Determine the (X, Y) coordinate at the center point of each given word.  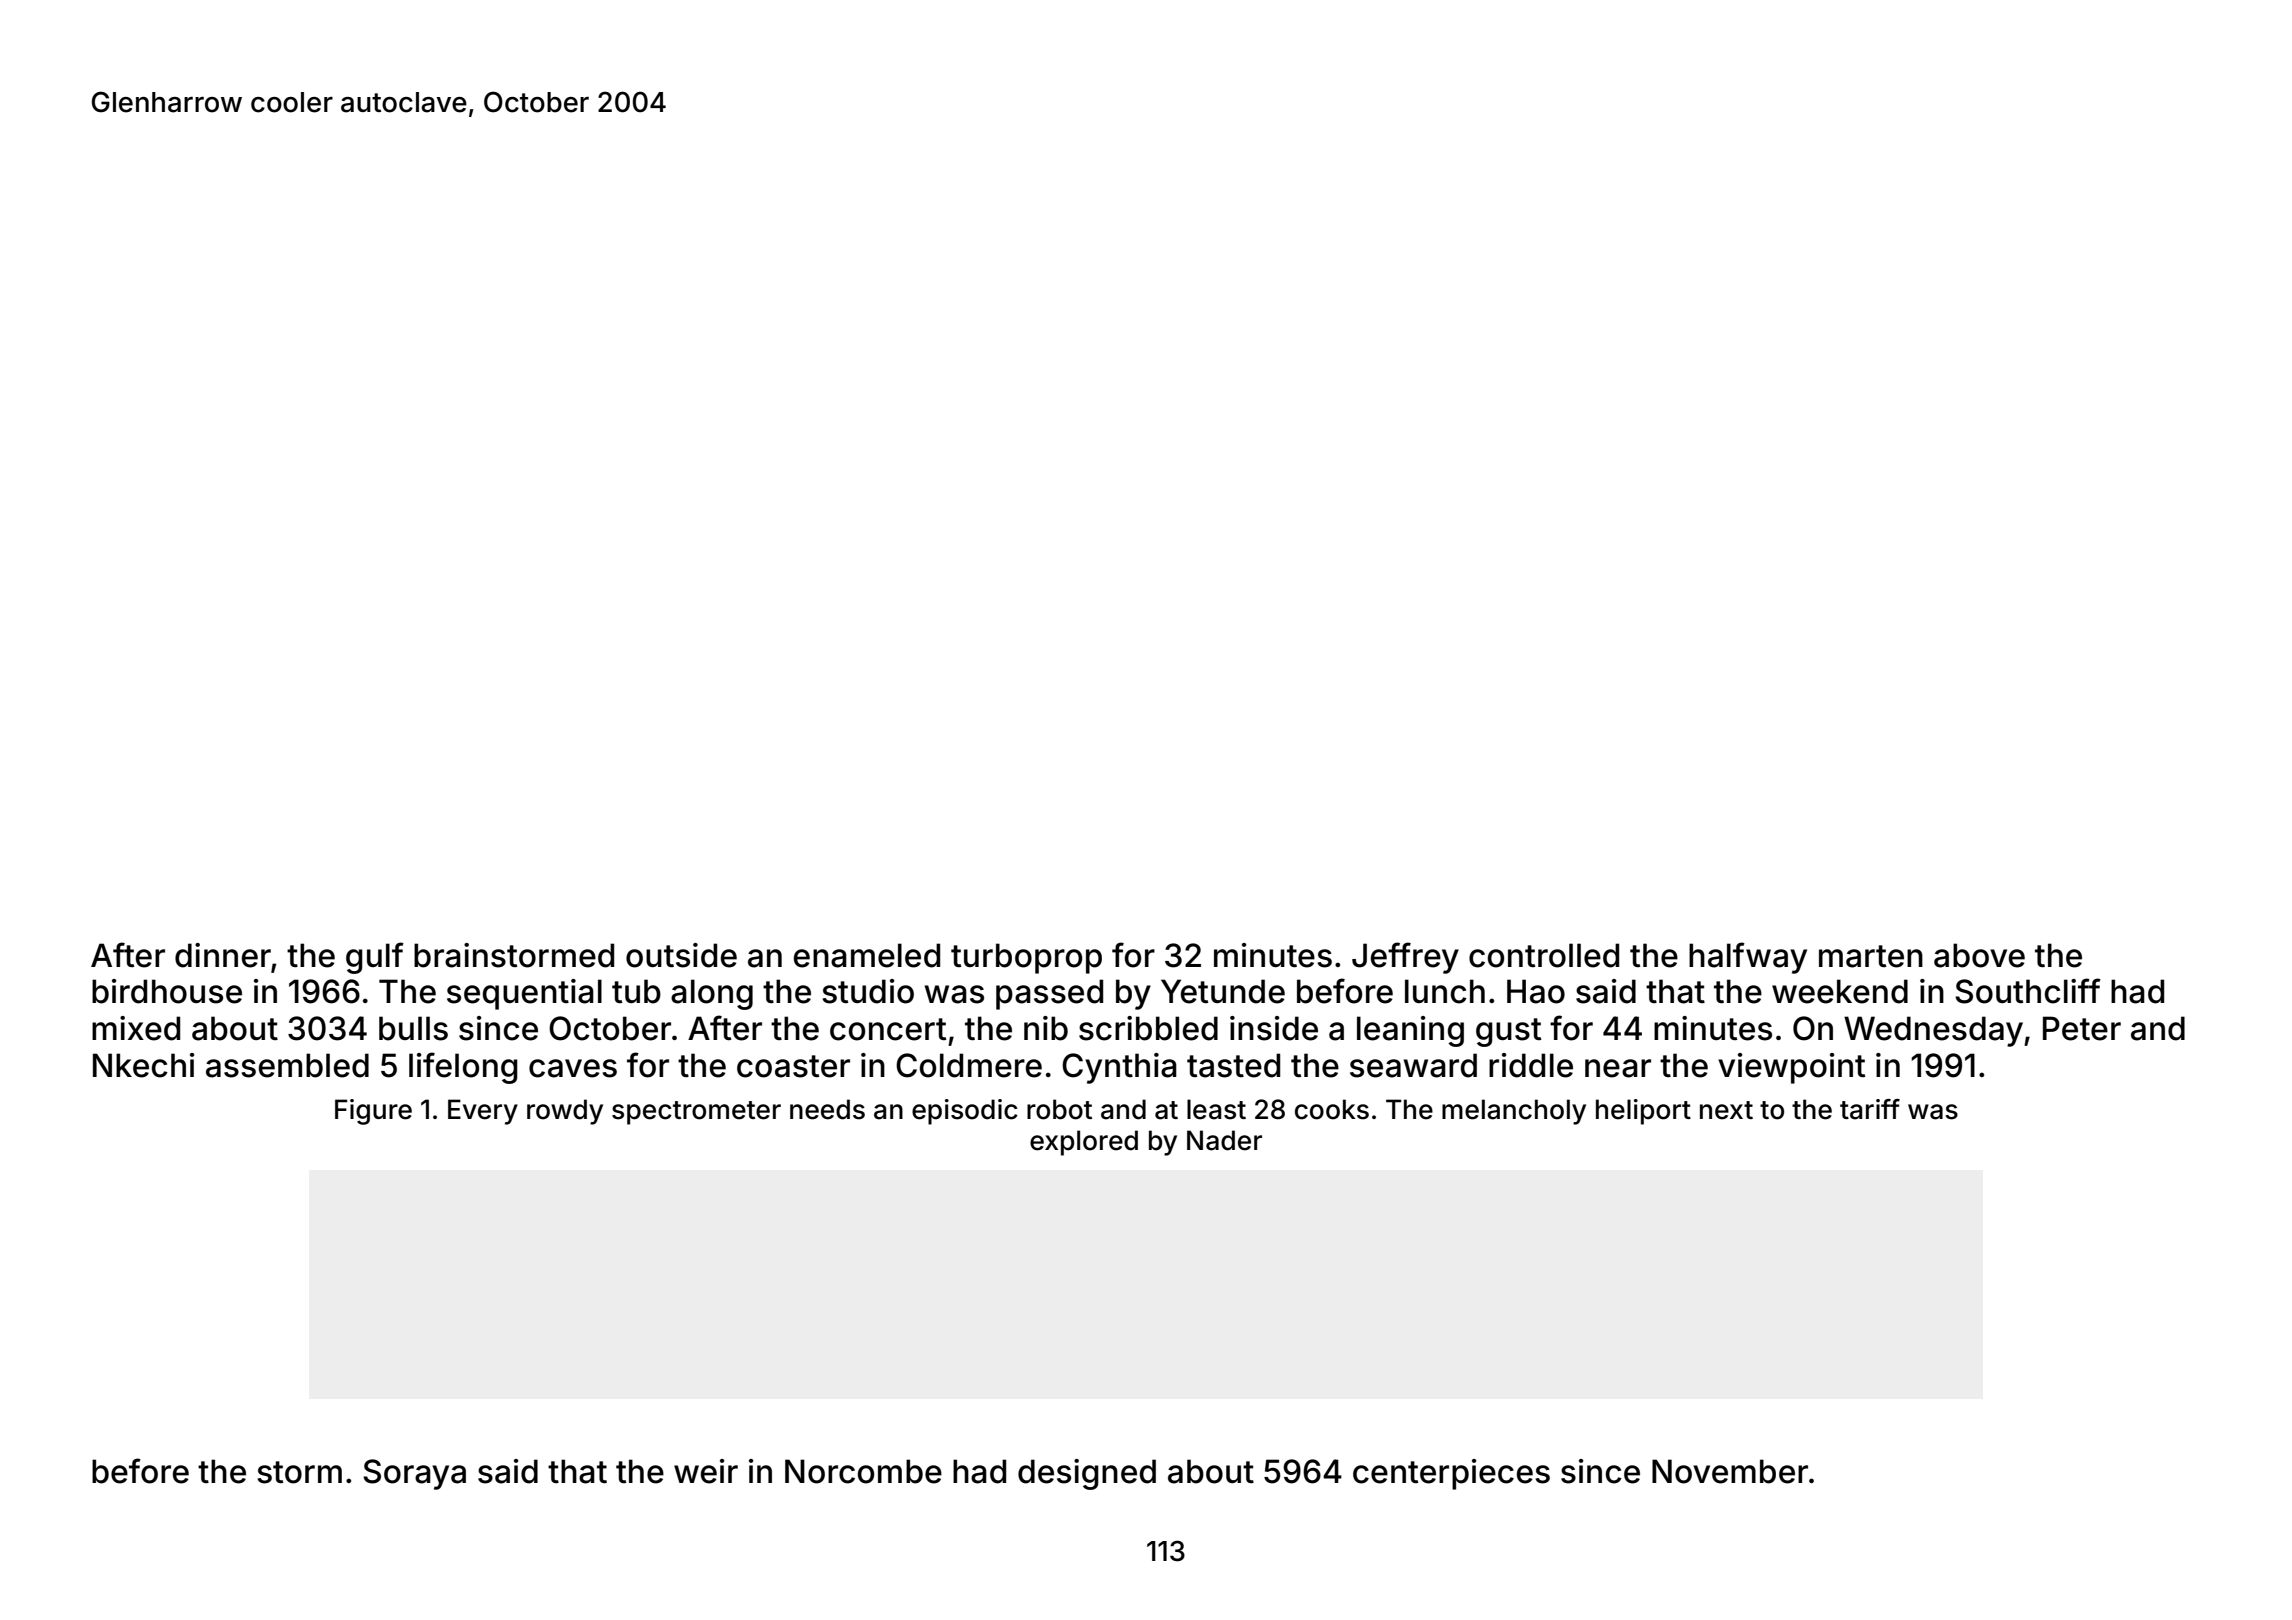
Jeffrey (1405, 958)
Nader (1224, 1140)
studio (868, 991)
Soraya (414, 1474)
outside (681, 955)
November (1730, 1471)
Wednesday (1933, 1031)
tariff (1870, 1109)
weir (706, 1471)
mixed (136, 1028)
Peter (2082, 1028)
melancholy (1514, 1112)
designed (1087, 1474)
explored (1084, 1143)
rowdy (565, 1112)
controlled (1544, 955)
